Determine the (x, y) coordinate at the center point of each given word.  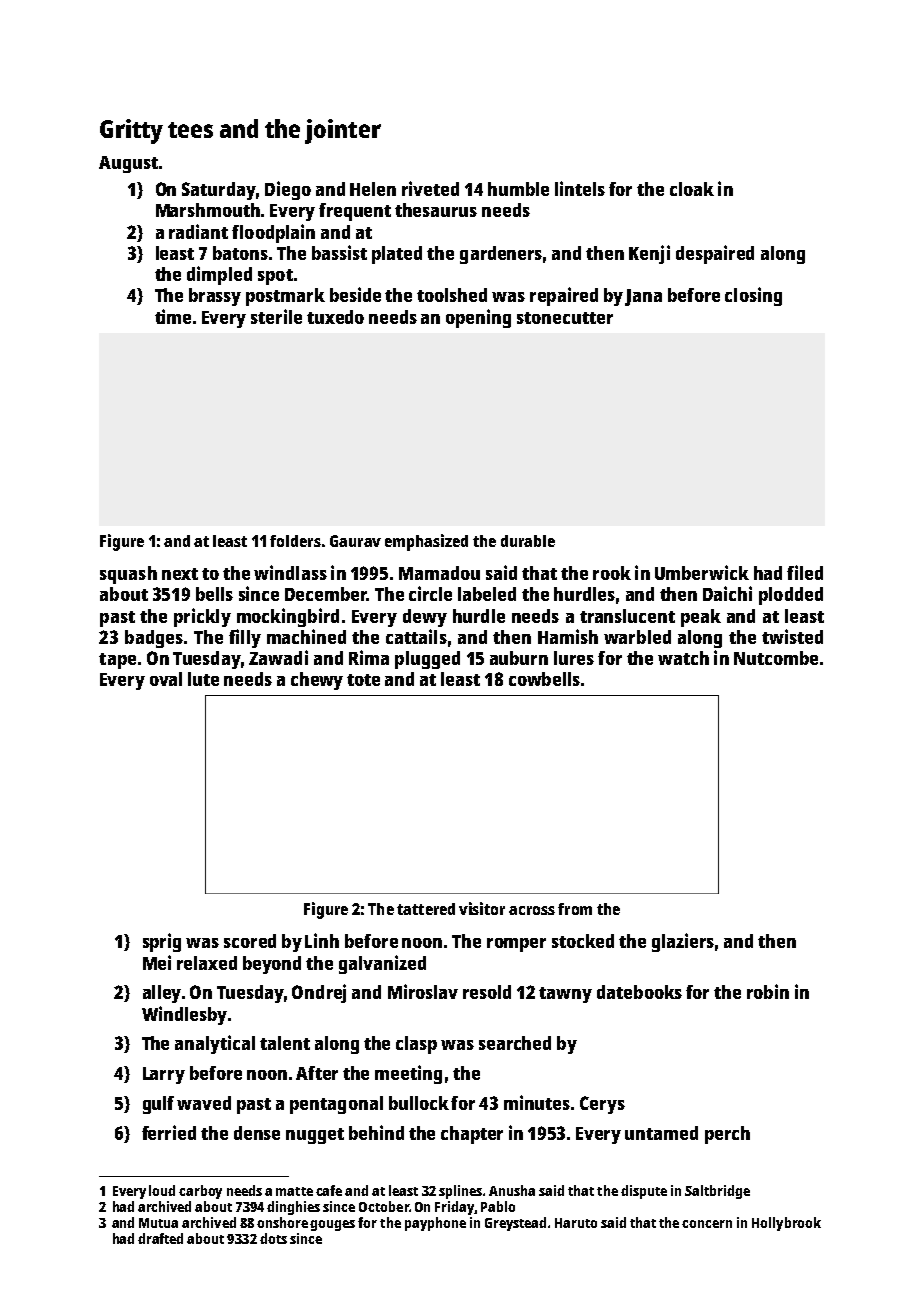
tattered (426, 909)
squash (128, 575)
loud (162, 1190)
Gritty (131, 131)
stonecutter (565, 318)
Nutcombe (776, 658)
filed (805, 572)
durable (528, 541)
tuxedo (335, 317)
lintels (580, 188)
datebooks (639, 992)
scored (250, 941)
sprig (162, 942)
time (173, 316)
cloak (692, 189)
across (532, 910)
